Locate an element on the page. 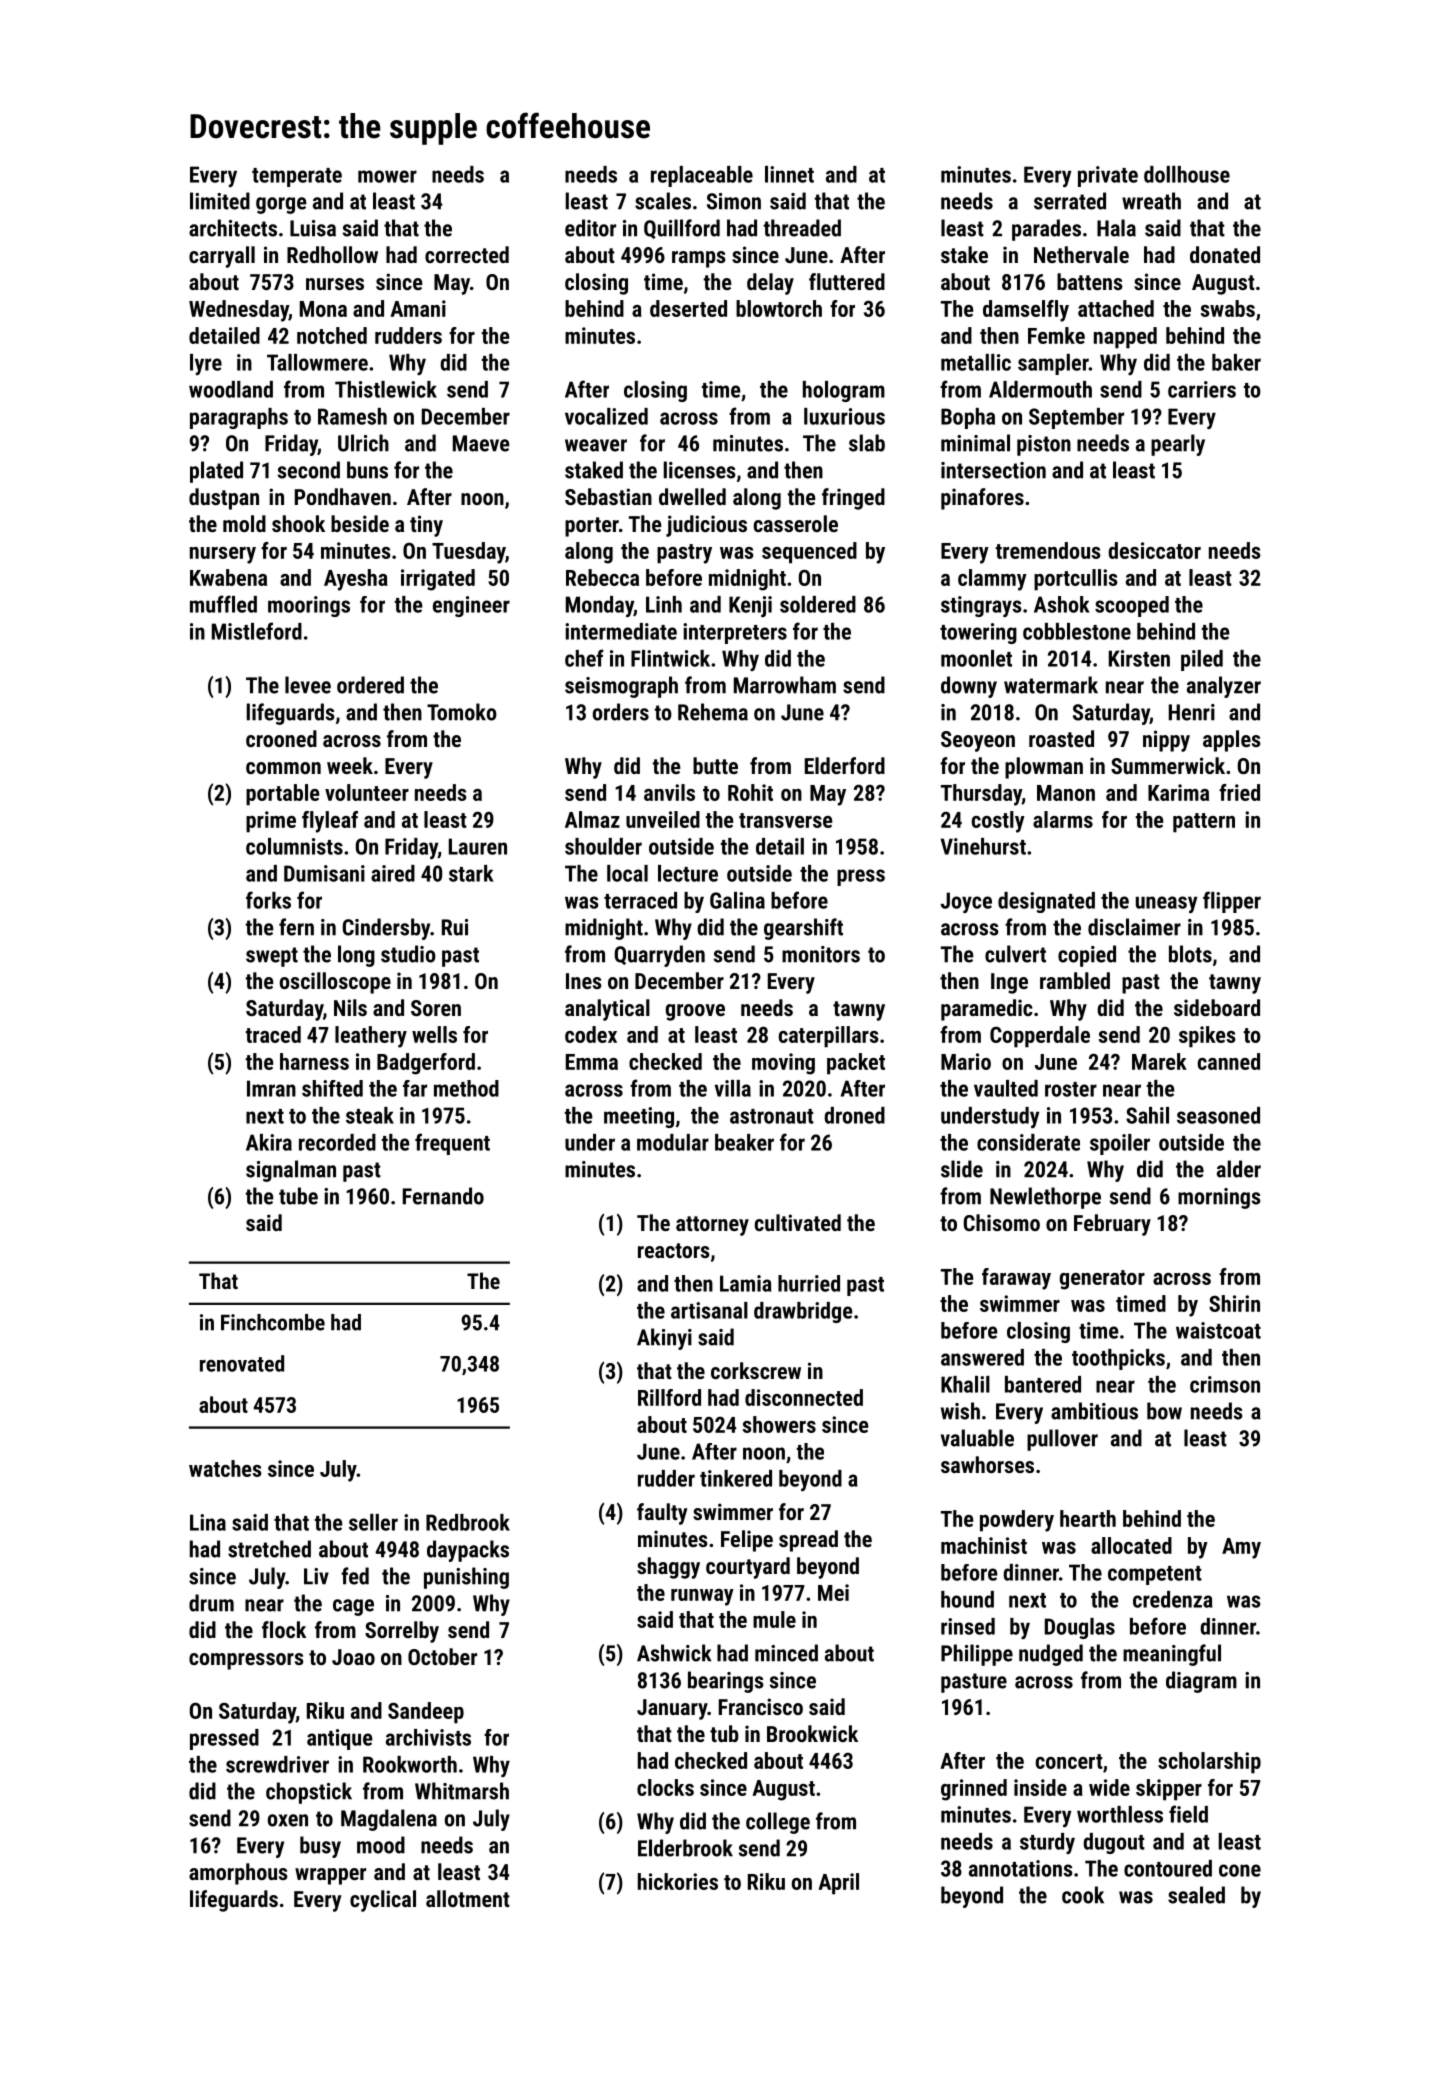 Image resolution: width=1450 pixels, height=2100 pixels. April is located at coordinates (838, 1884).
